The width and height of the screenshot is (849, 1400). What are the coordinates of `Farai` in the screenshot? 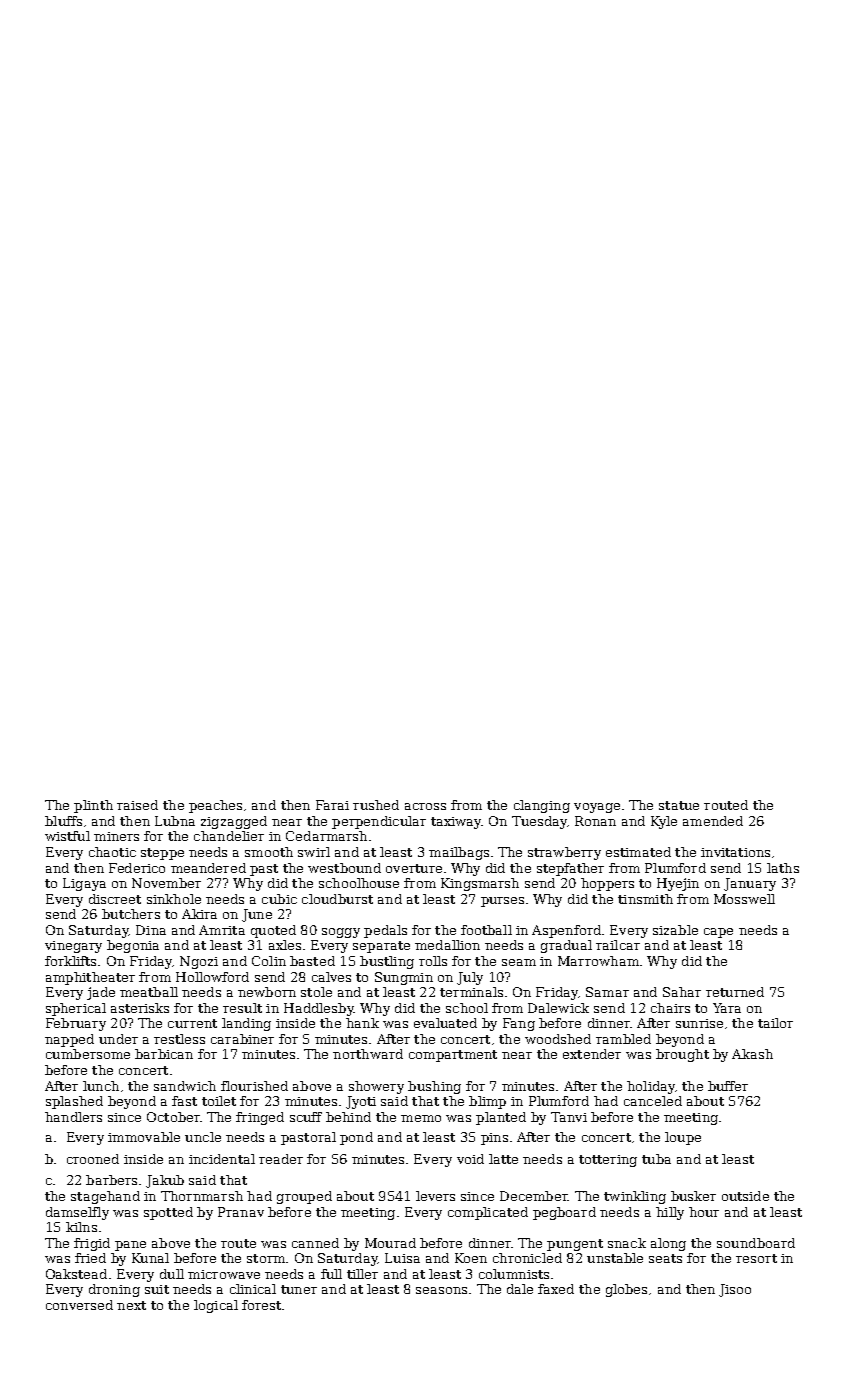 It's located at (332, 805).
